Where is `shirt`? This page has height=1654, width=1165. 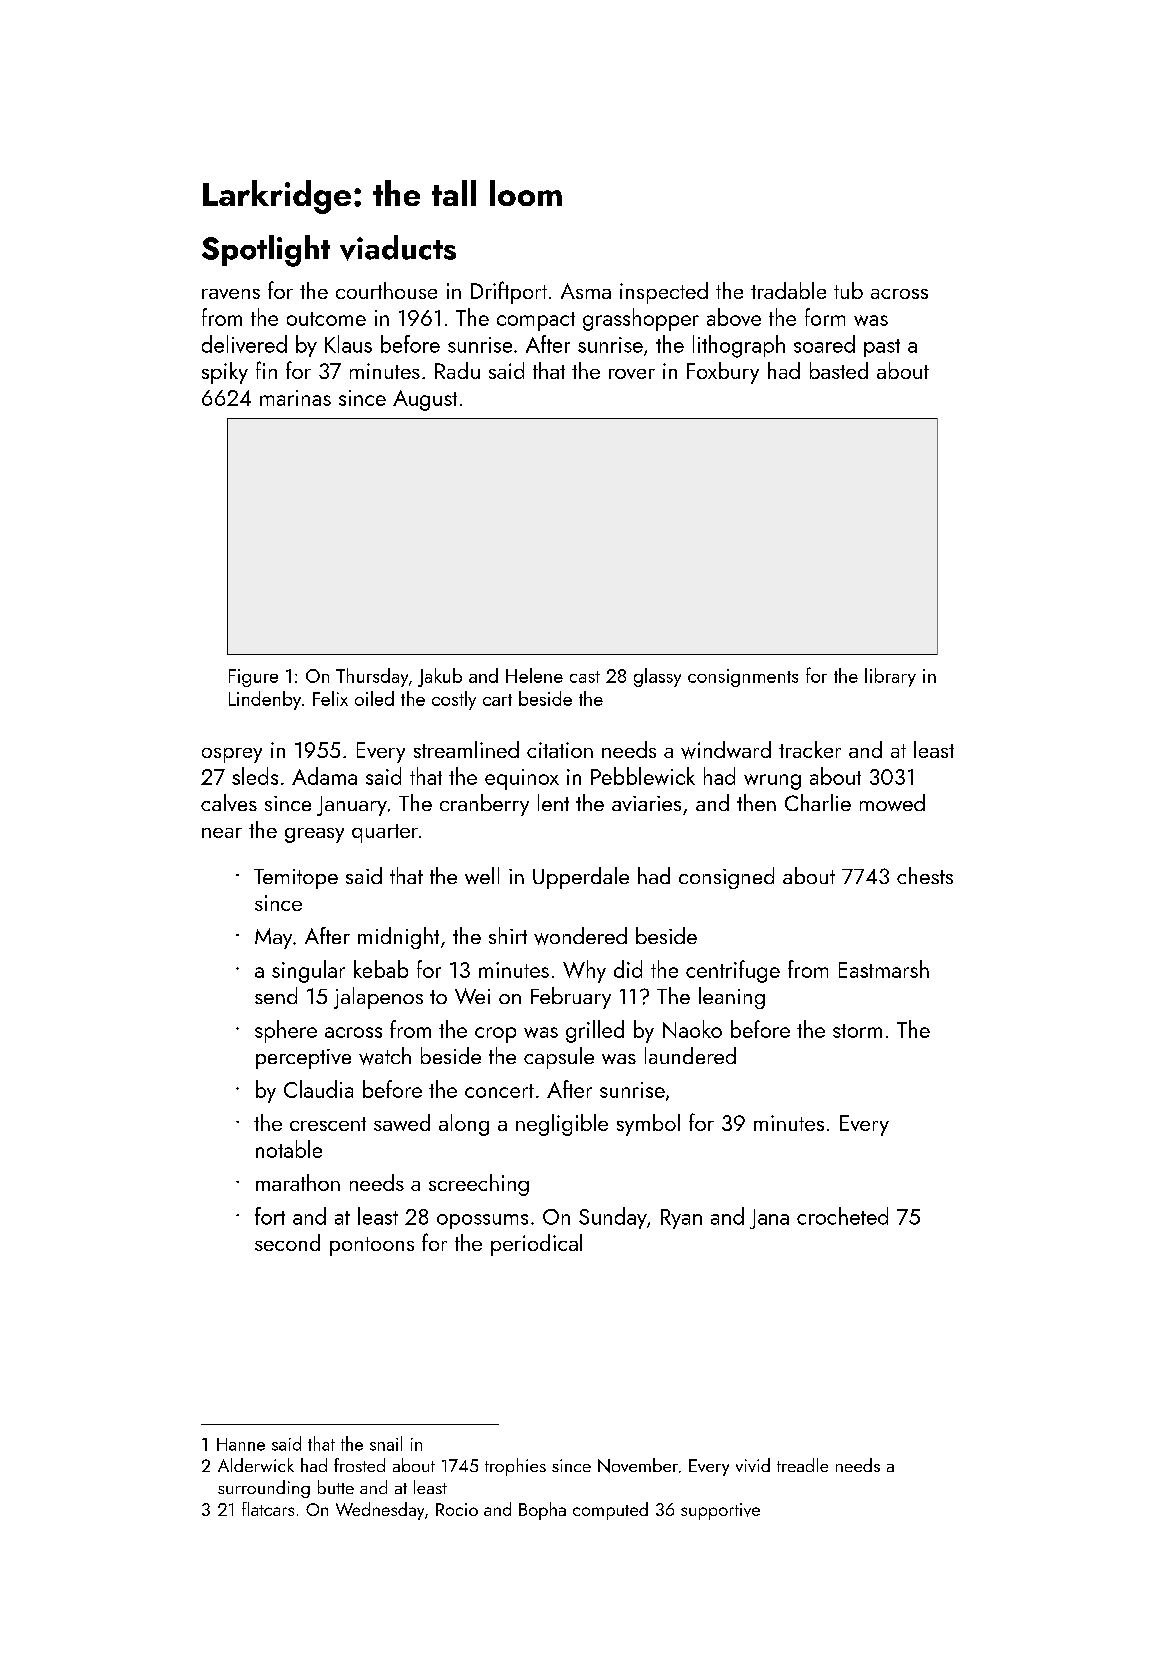 shirt is located at coordinates (508, 935).
